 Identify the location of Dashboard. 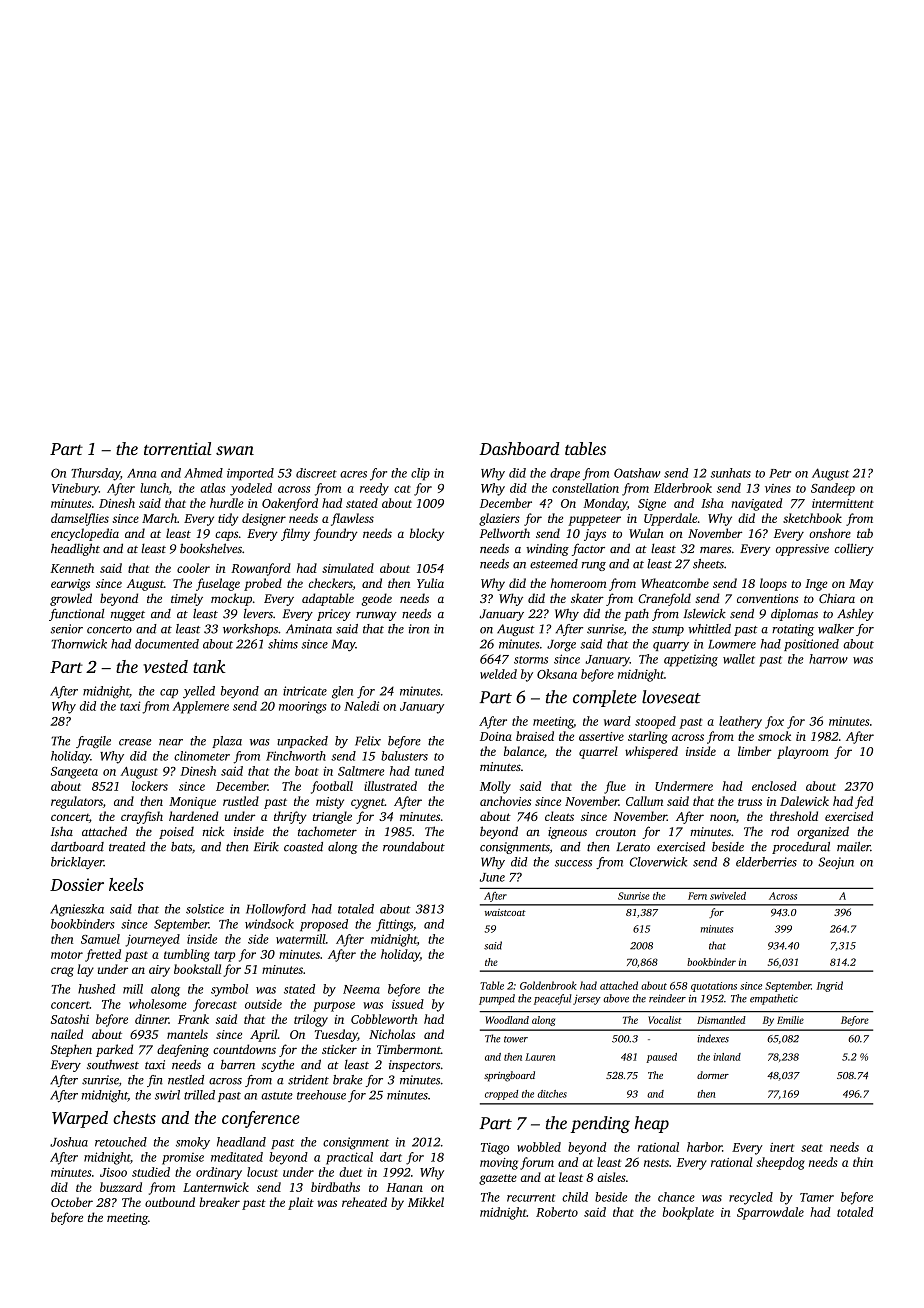
(519, 448).
